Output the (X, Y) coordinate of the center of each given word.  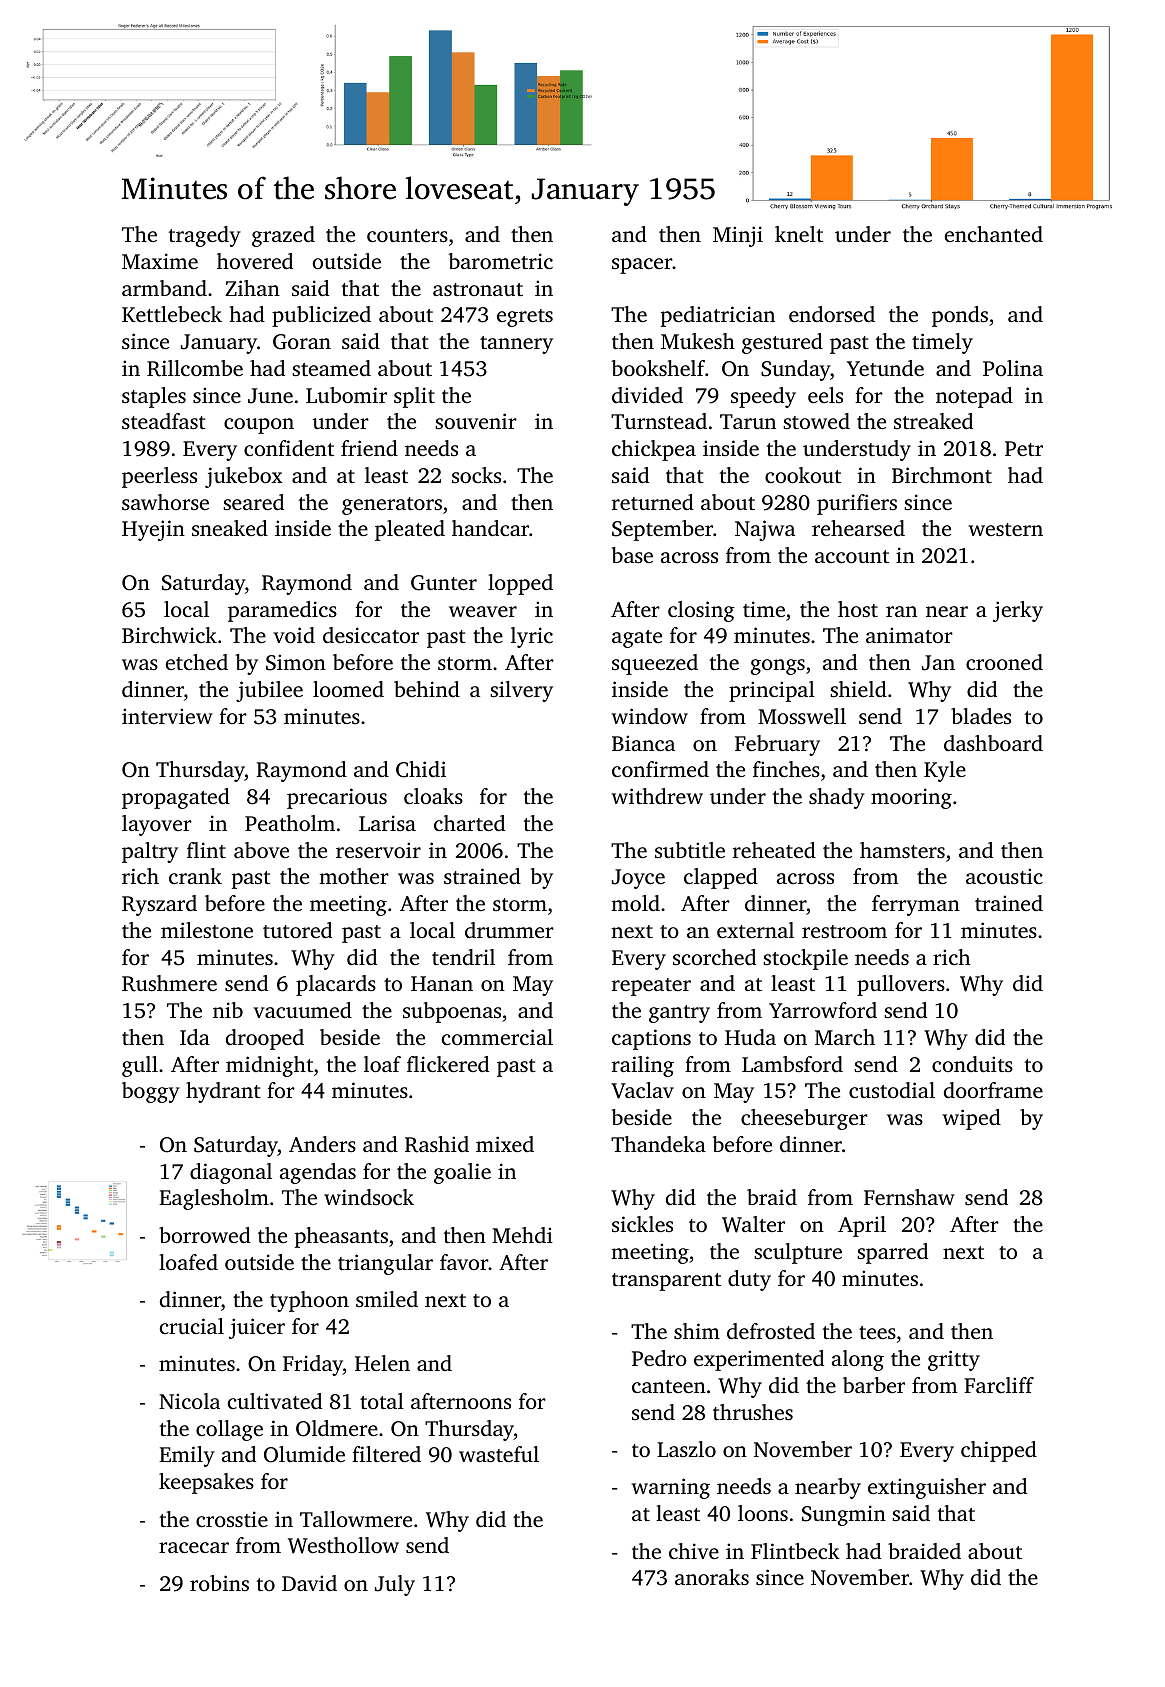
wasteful (499, 1454)
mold (635, 903)
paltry (150, 852)
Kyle (945, 771)
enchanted (994, 234)
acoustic (1004, 876)
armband (164, 288)
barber (874, 1385)
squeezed (655, 664)
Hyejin (153, 530)
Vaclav (642, 1090)
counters (407, 235)
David (309, 1583)
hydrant (223, 1092)
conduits (972, 1064)
